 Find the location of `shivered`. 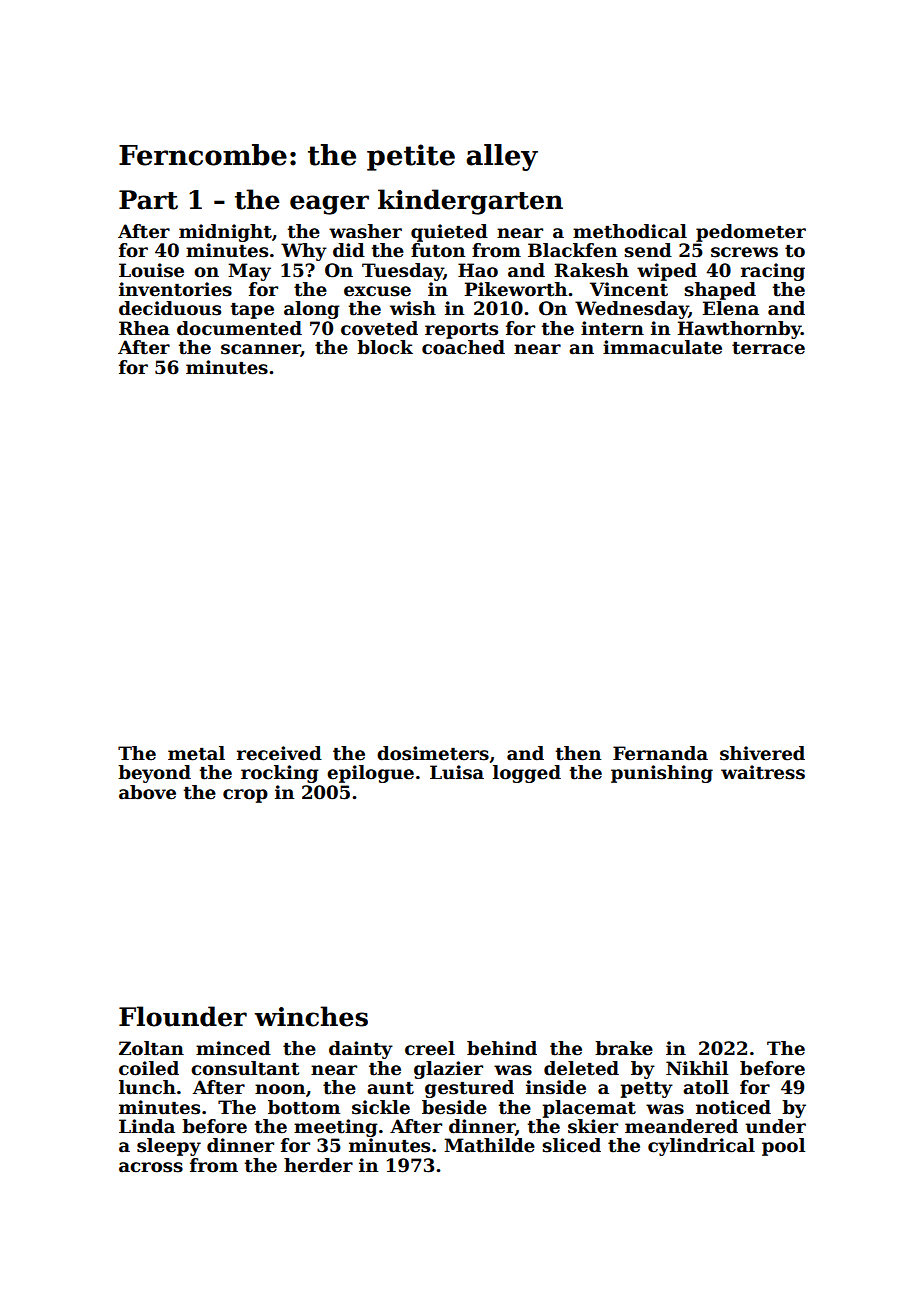

shivered is located at coordinates (762, 753).
